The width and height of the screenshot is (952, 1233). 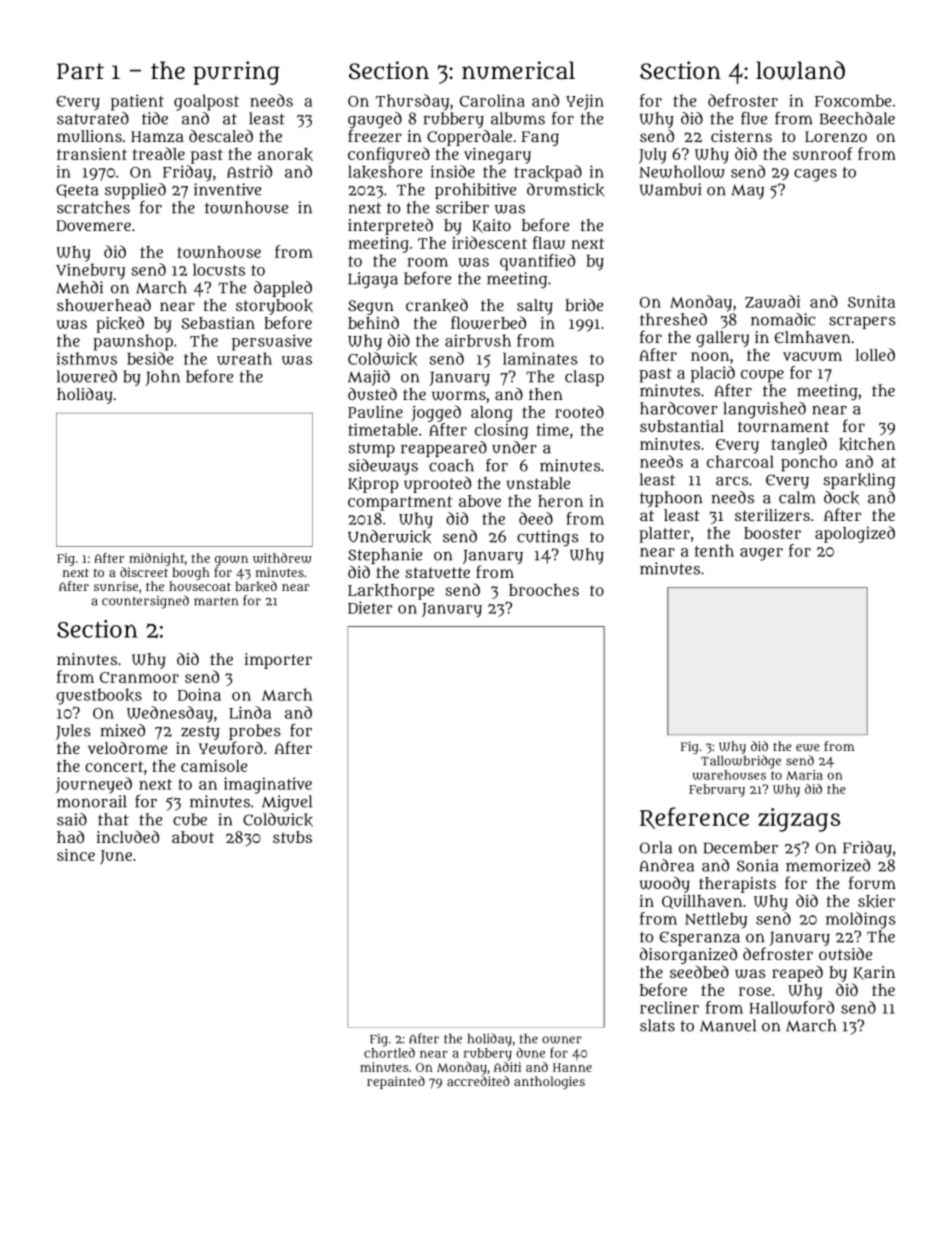 What do you see at coordinates (673, 319) in the screenshot?
I see `threshed` at bounding box center [673, 319].
